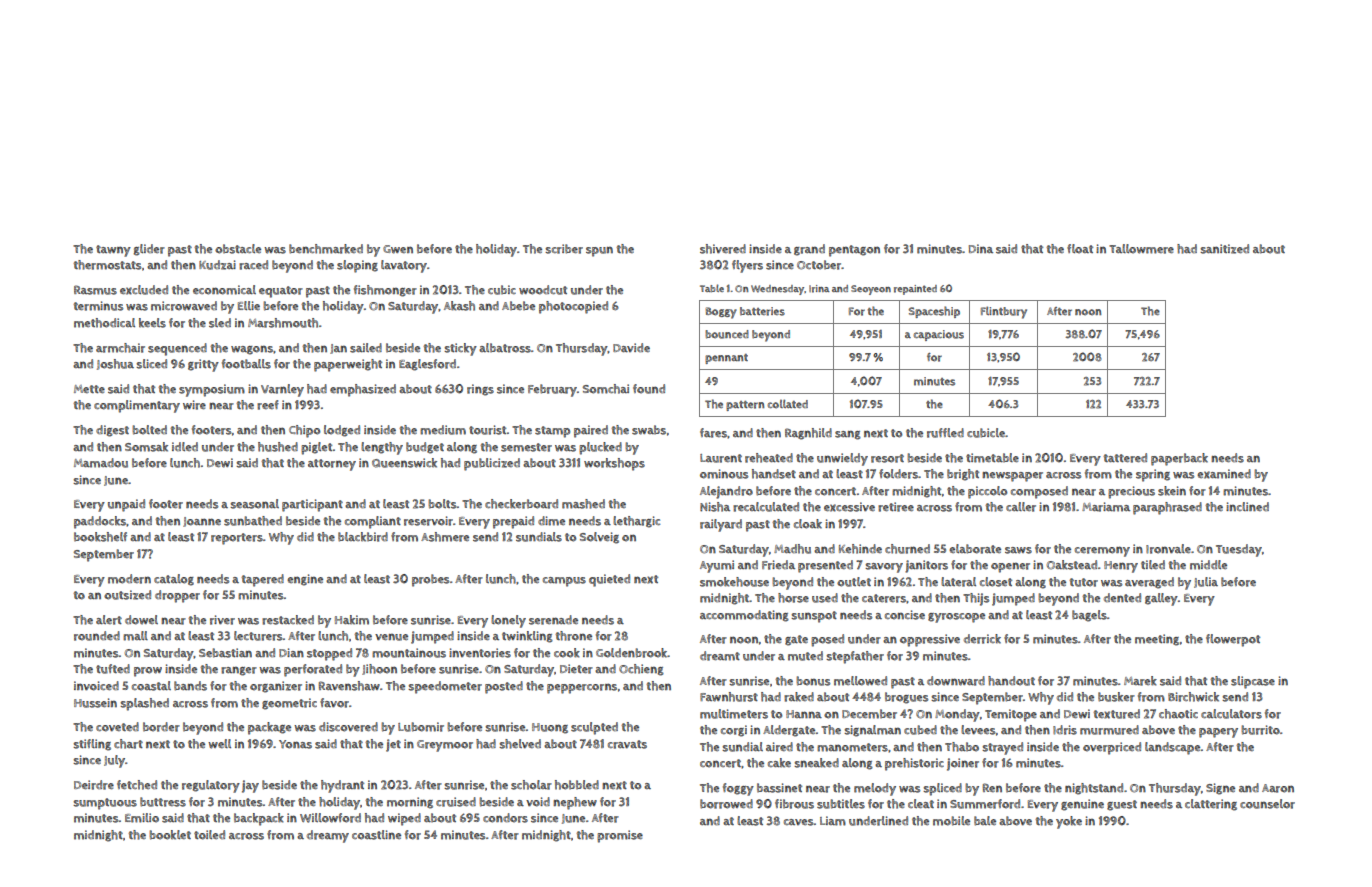 This page has width=1372, height=887. Describe the element at coordinates (573, 307) in the page. I see `photocopied` at that location.
